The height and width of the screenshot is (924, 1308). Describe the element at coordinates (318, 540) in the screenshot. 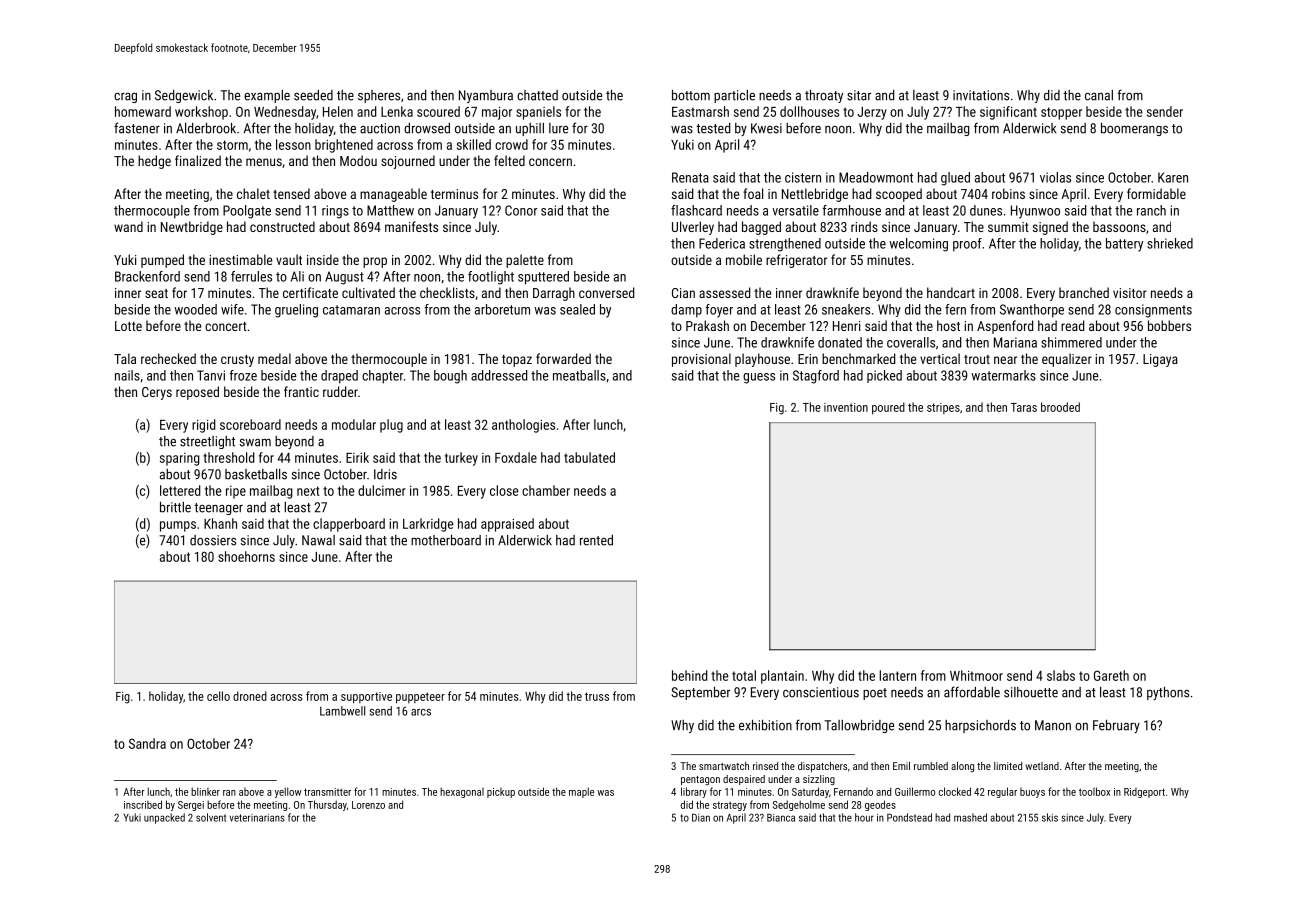

I see `Nawal` at that location.
